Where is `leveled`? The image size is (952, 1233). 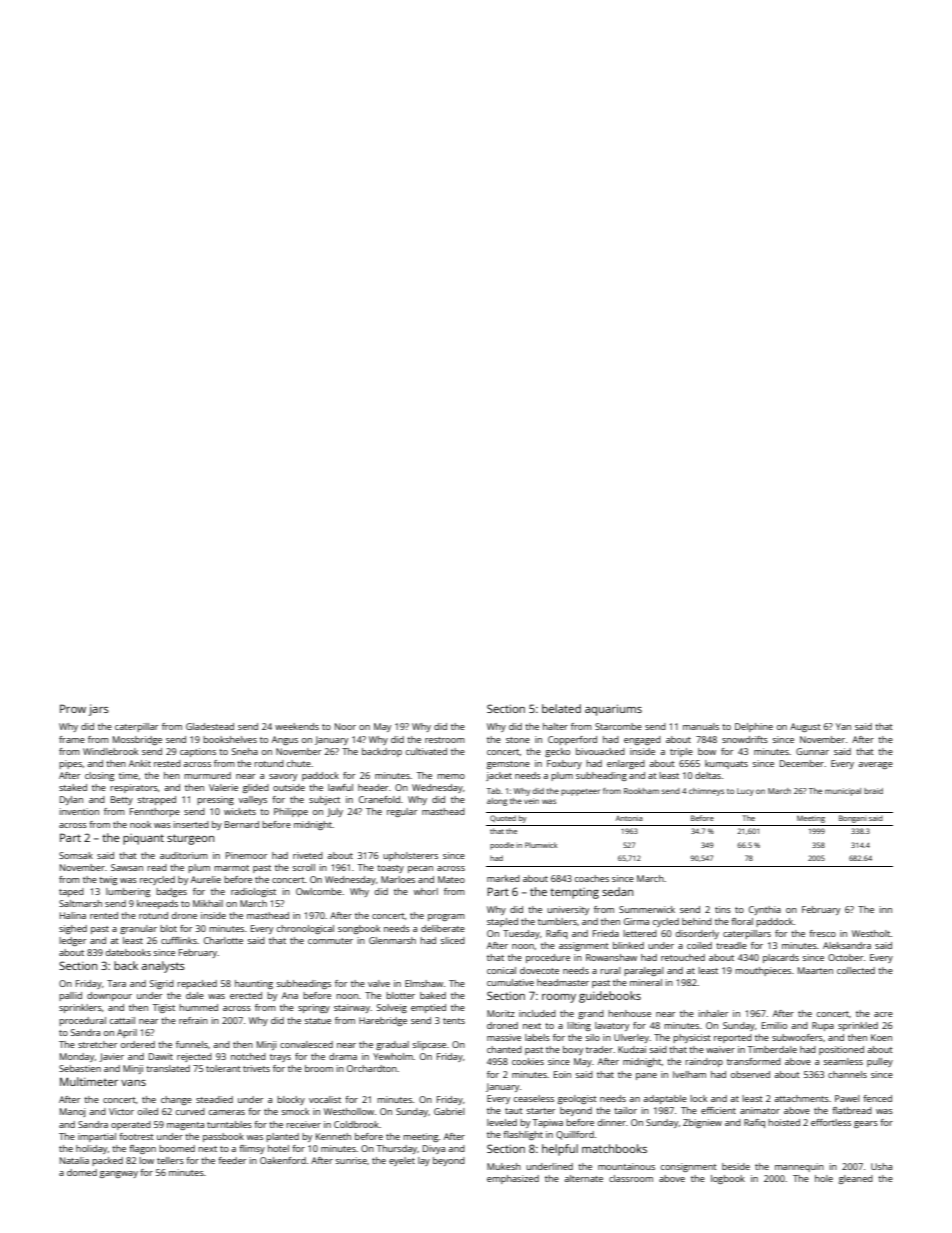
leveled is located at coordinates (502, 1122).
